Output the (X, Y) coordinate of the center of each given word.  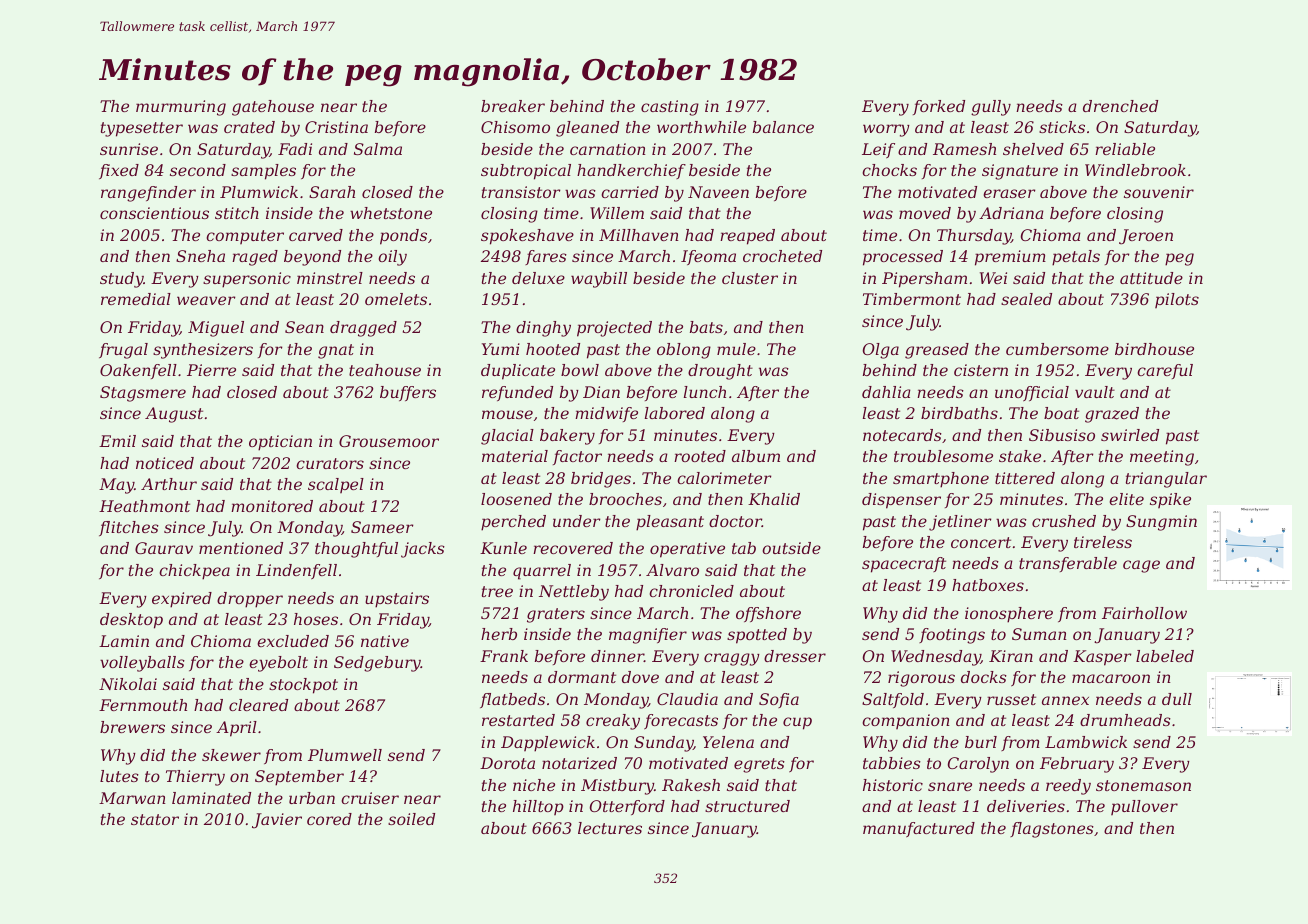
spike (1170, 500)
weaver (206, 300)
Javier (277, 821)
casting (670, 108)
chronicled (691, 591)
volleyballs (142, 664)
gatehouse (273, 108)
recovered (573, 548)
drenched (1120, 106)
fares (546, 257)
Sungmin (1161, 523)
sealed (1026, 299)
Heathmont (144, 506)
